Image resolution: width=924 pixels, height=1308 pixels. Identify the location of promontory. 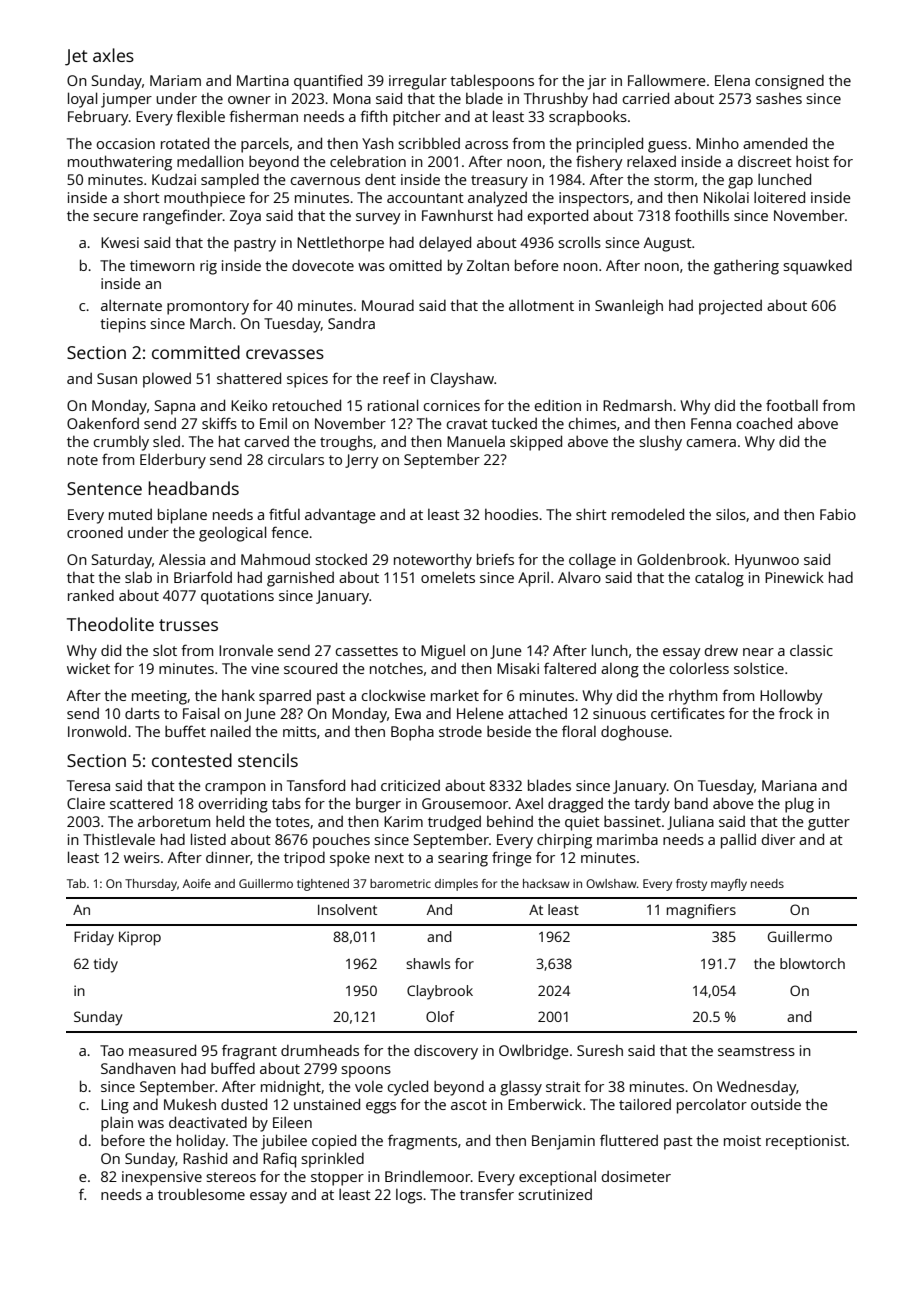
(208, 308).
